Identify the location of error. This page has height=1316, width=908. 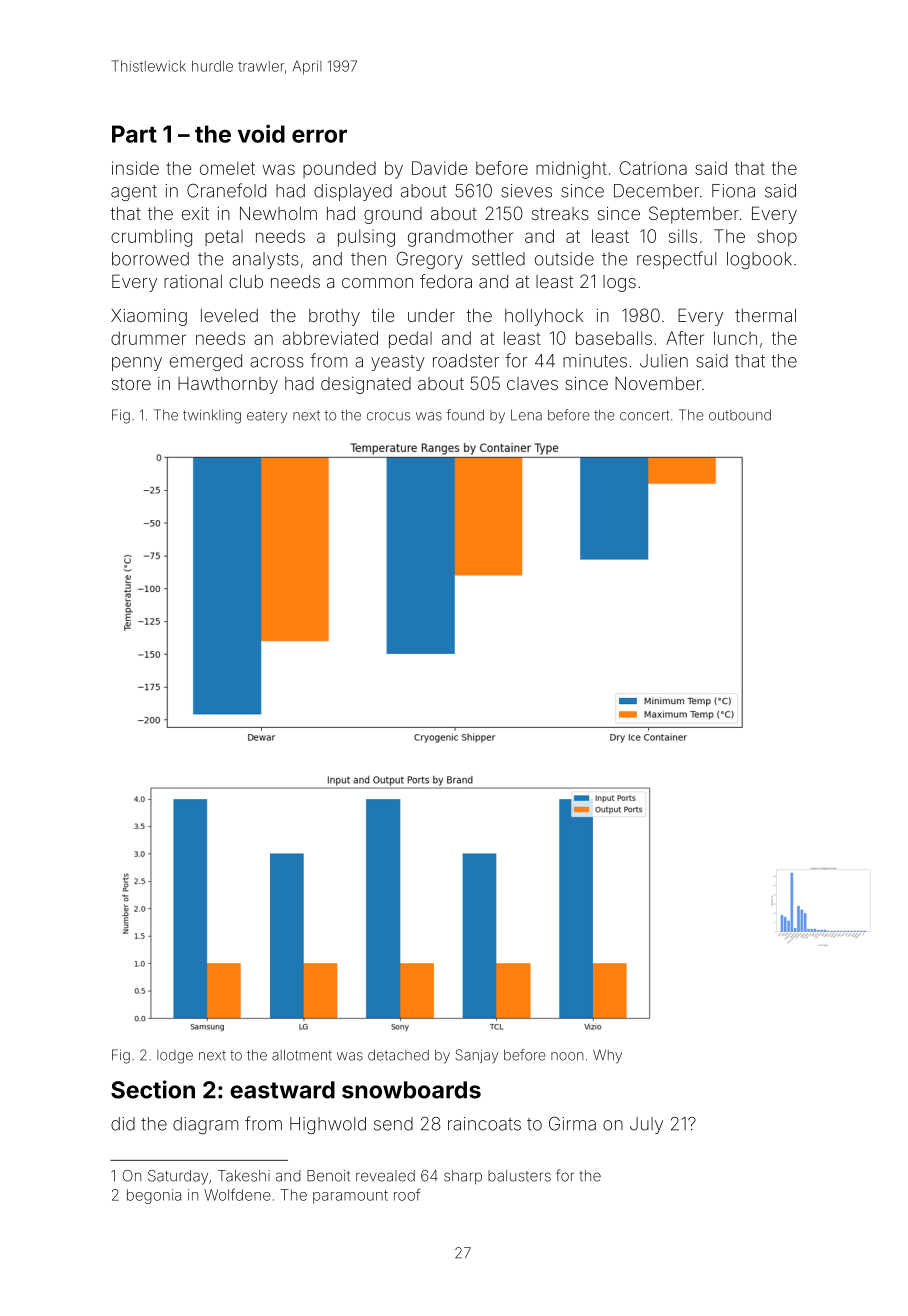
(319, 136).
